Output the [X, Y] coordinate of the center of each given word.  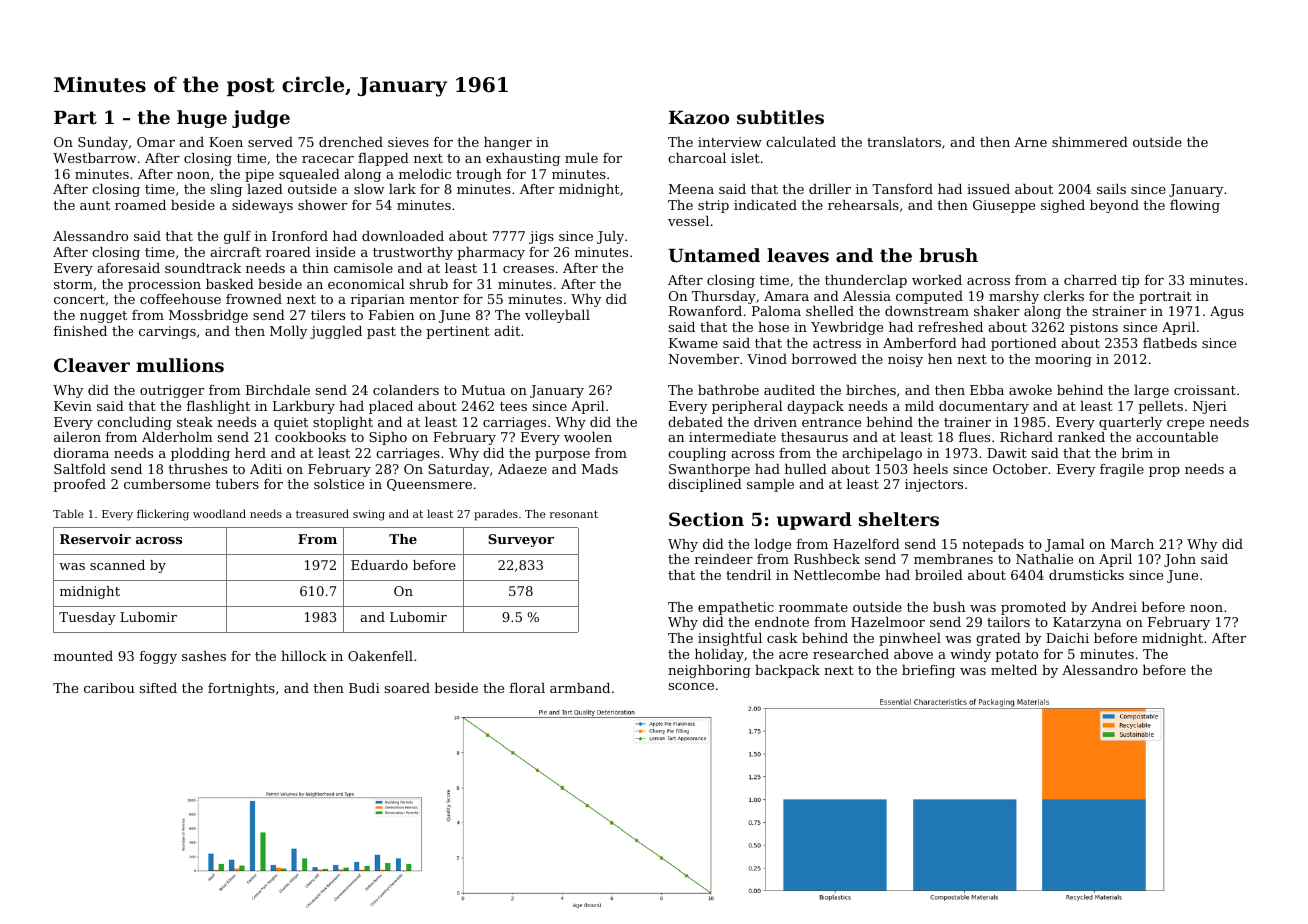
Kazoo [699, 117]
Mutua [484, 390]
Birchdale [278, 390]
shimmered [1090, 142]
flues [974, 437]
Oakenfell [380, 656]
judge [261, 119]
